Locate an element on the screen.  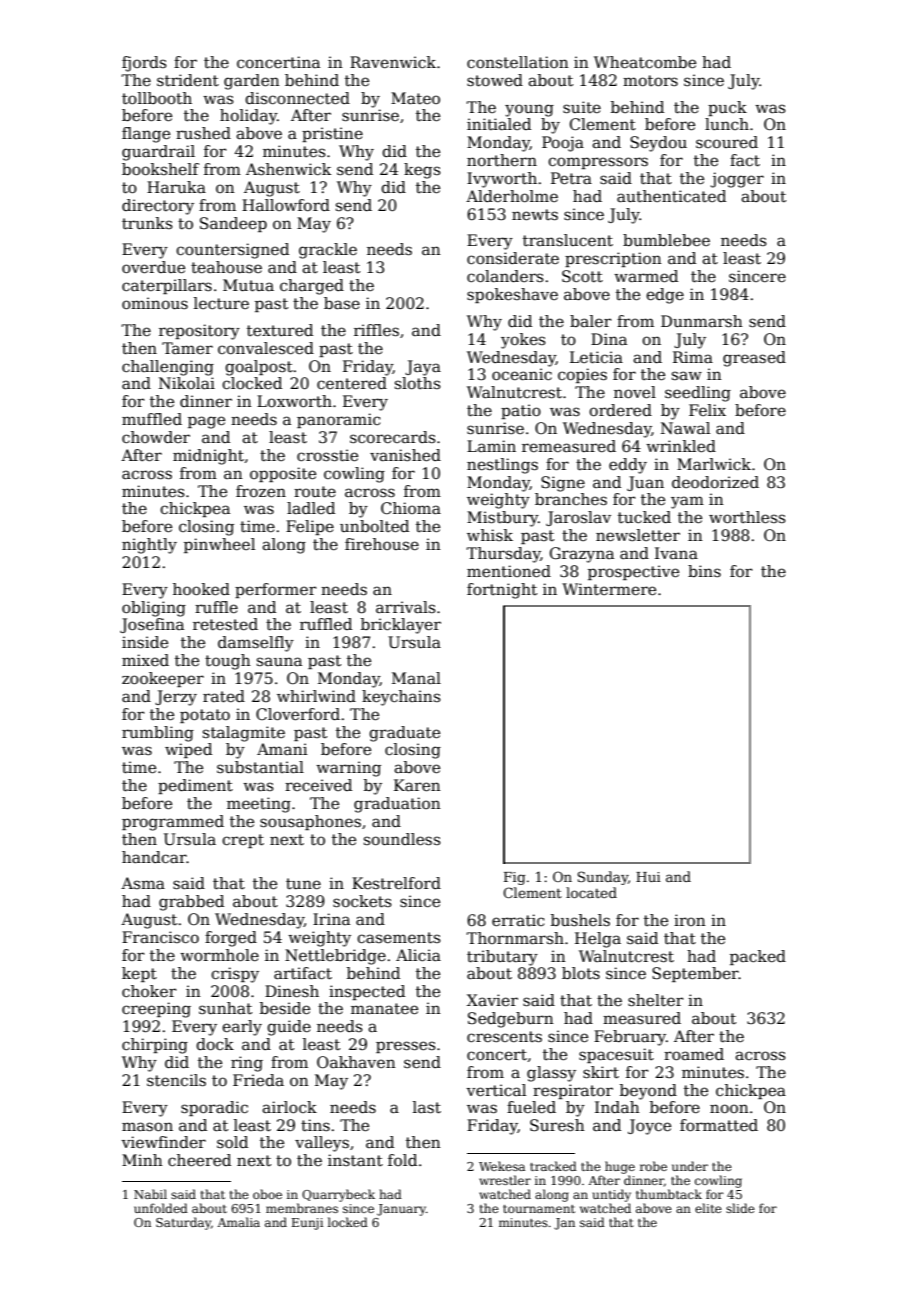
kegs is located at coordinates (422, 171).
